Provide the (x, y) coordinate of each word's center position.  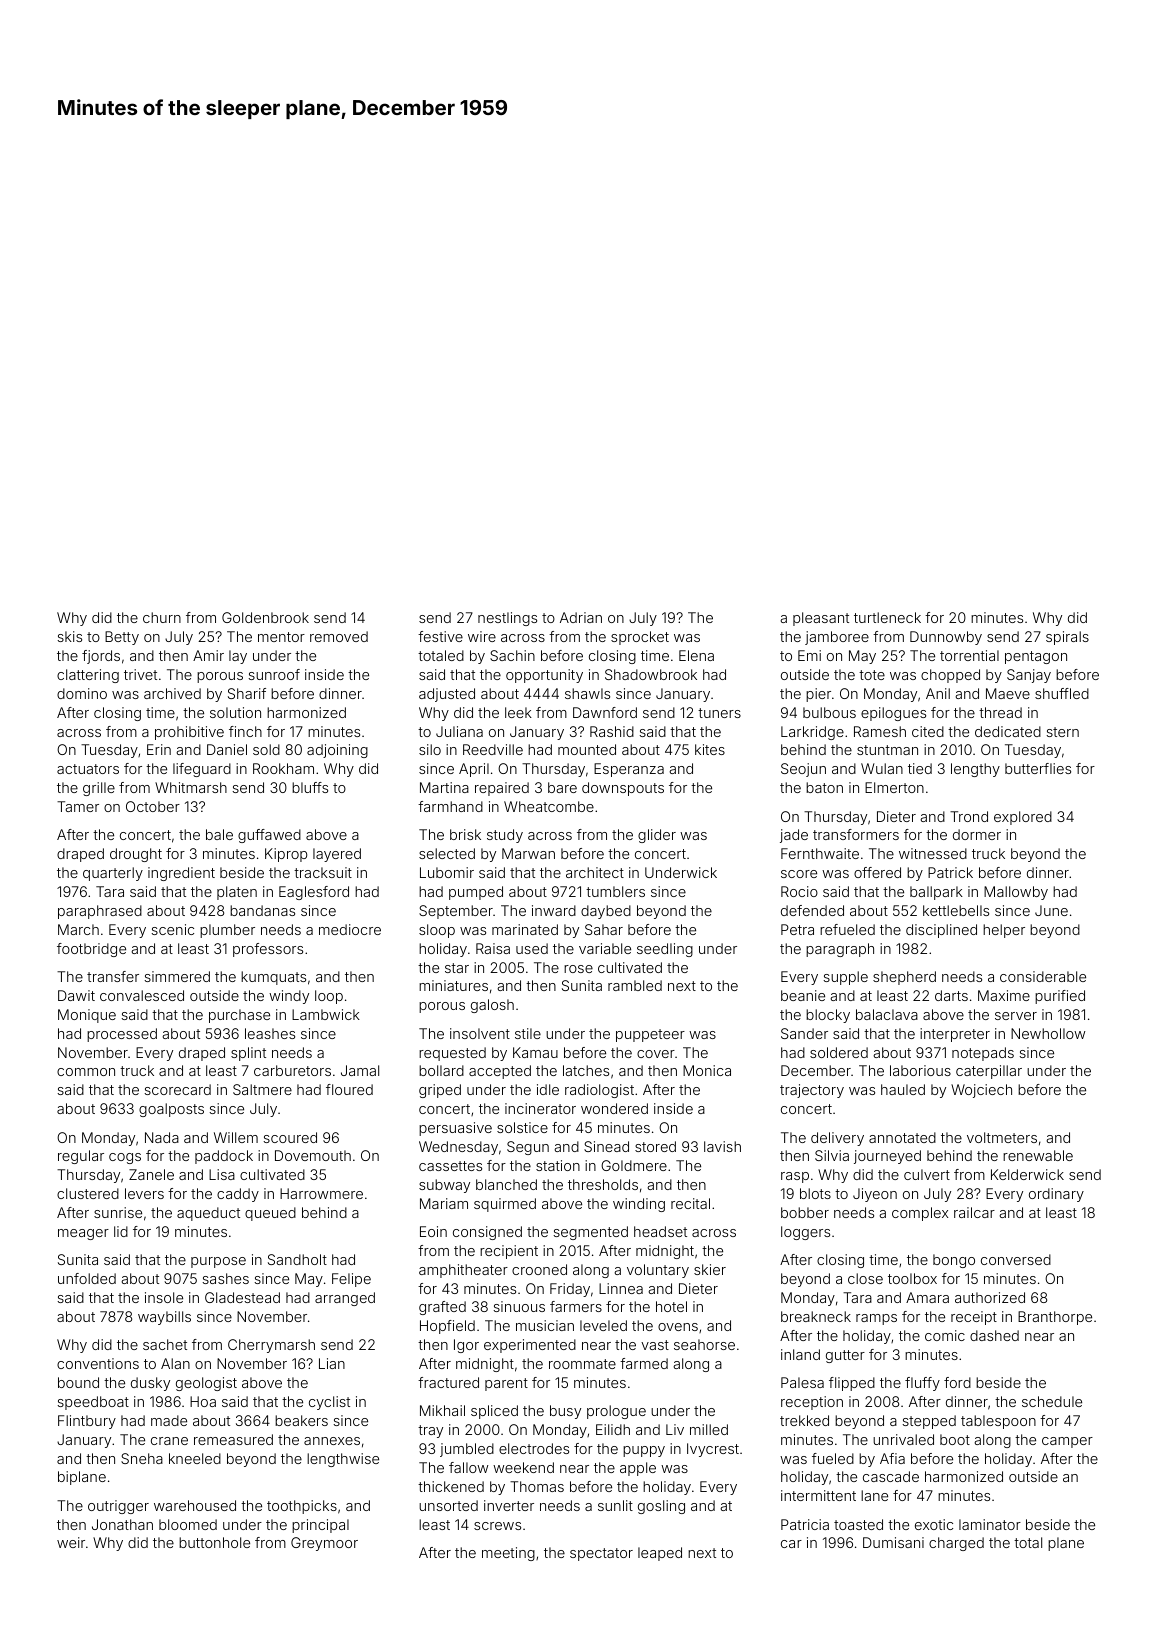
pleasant (821, 619)
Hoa (203, 1401)
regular (81, 1157)
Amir (208, 655)
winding (639, 1205)
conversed (1016, 1259)
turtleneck (887, 617)
